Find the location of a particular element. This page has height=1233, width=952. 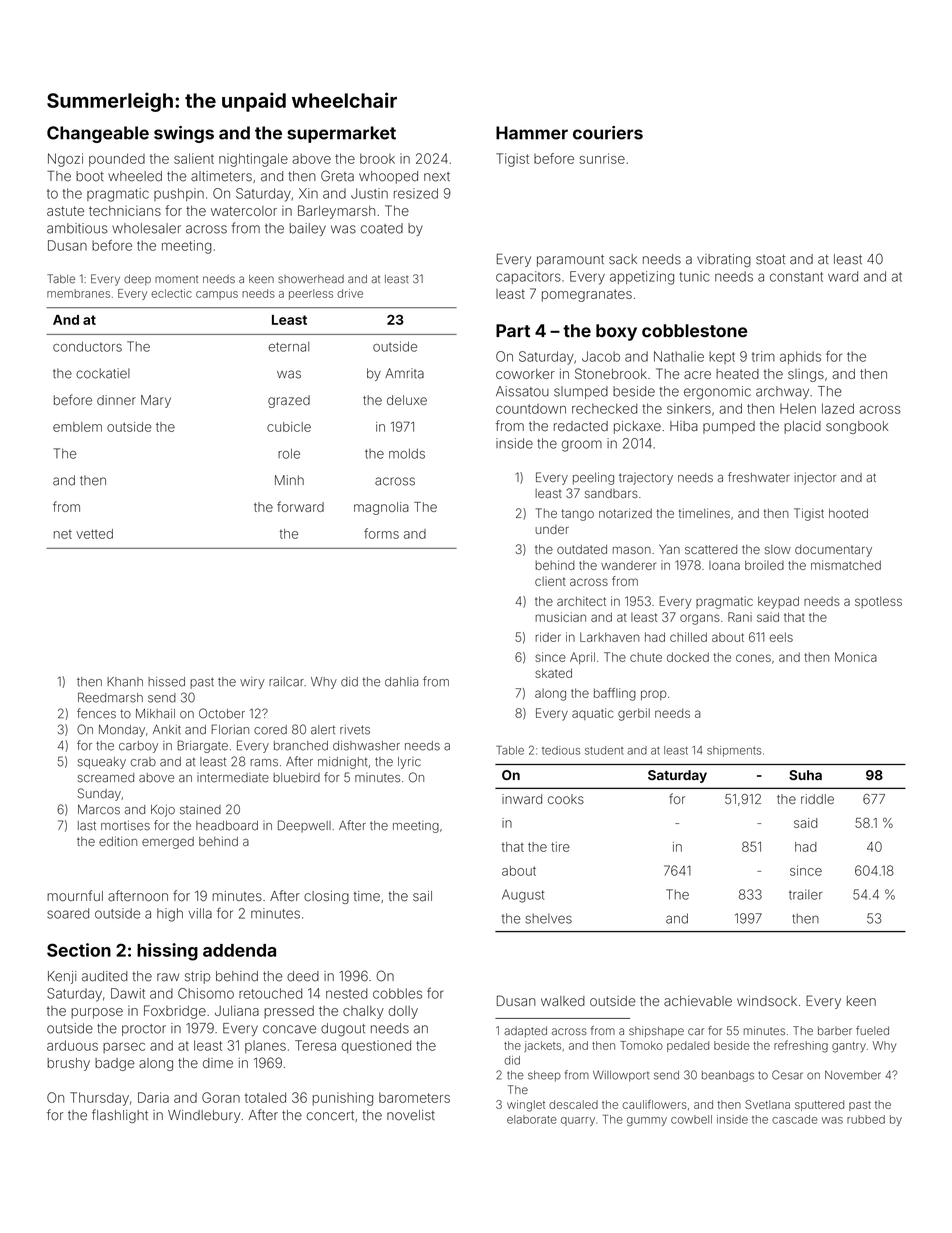

Mikhail is located at coordinates (155, 714).
